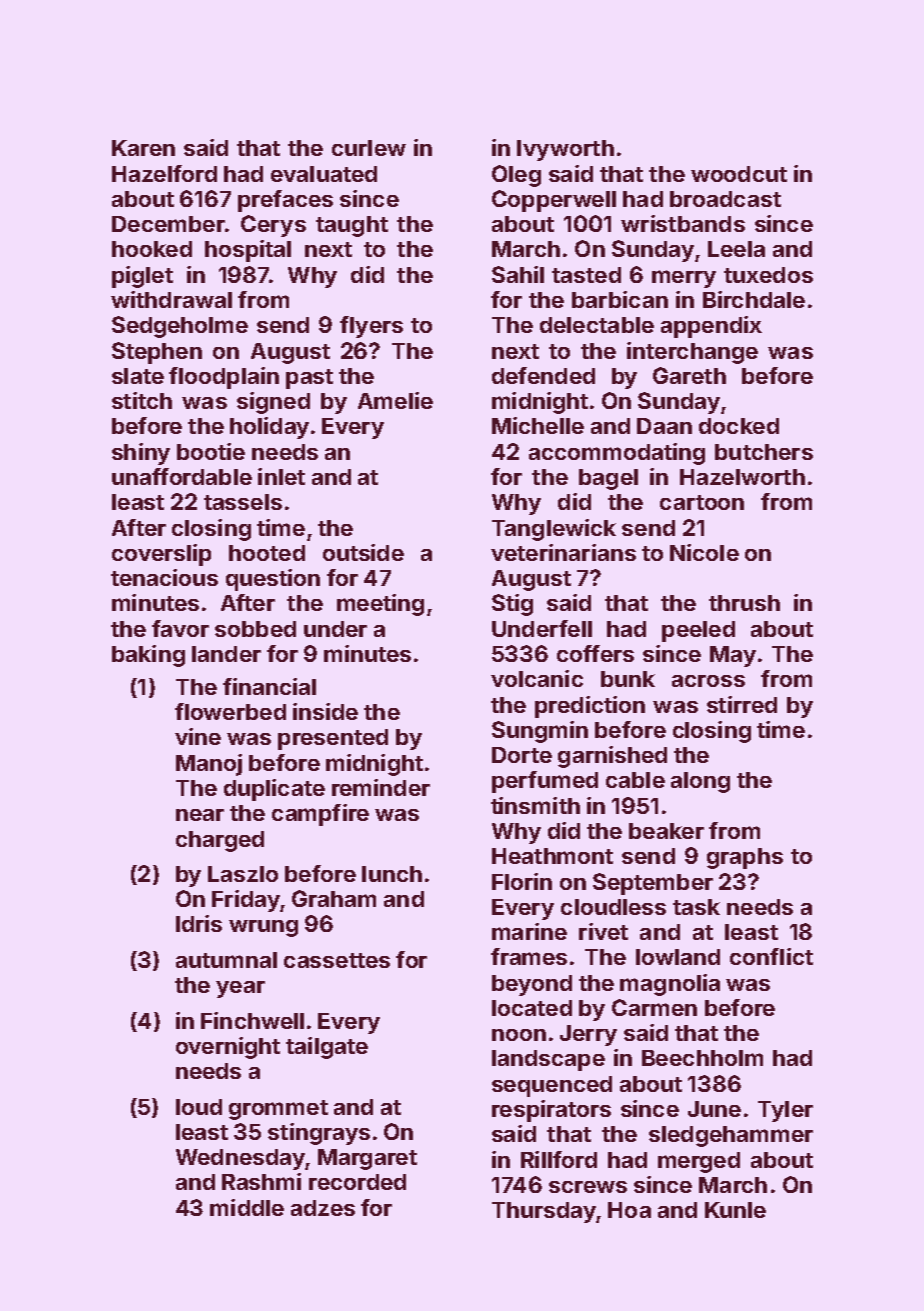 This image has width=924, height=1311. I want to click on floodplain, so click(224, 378).
